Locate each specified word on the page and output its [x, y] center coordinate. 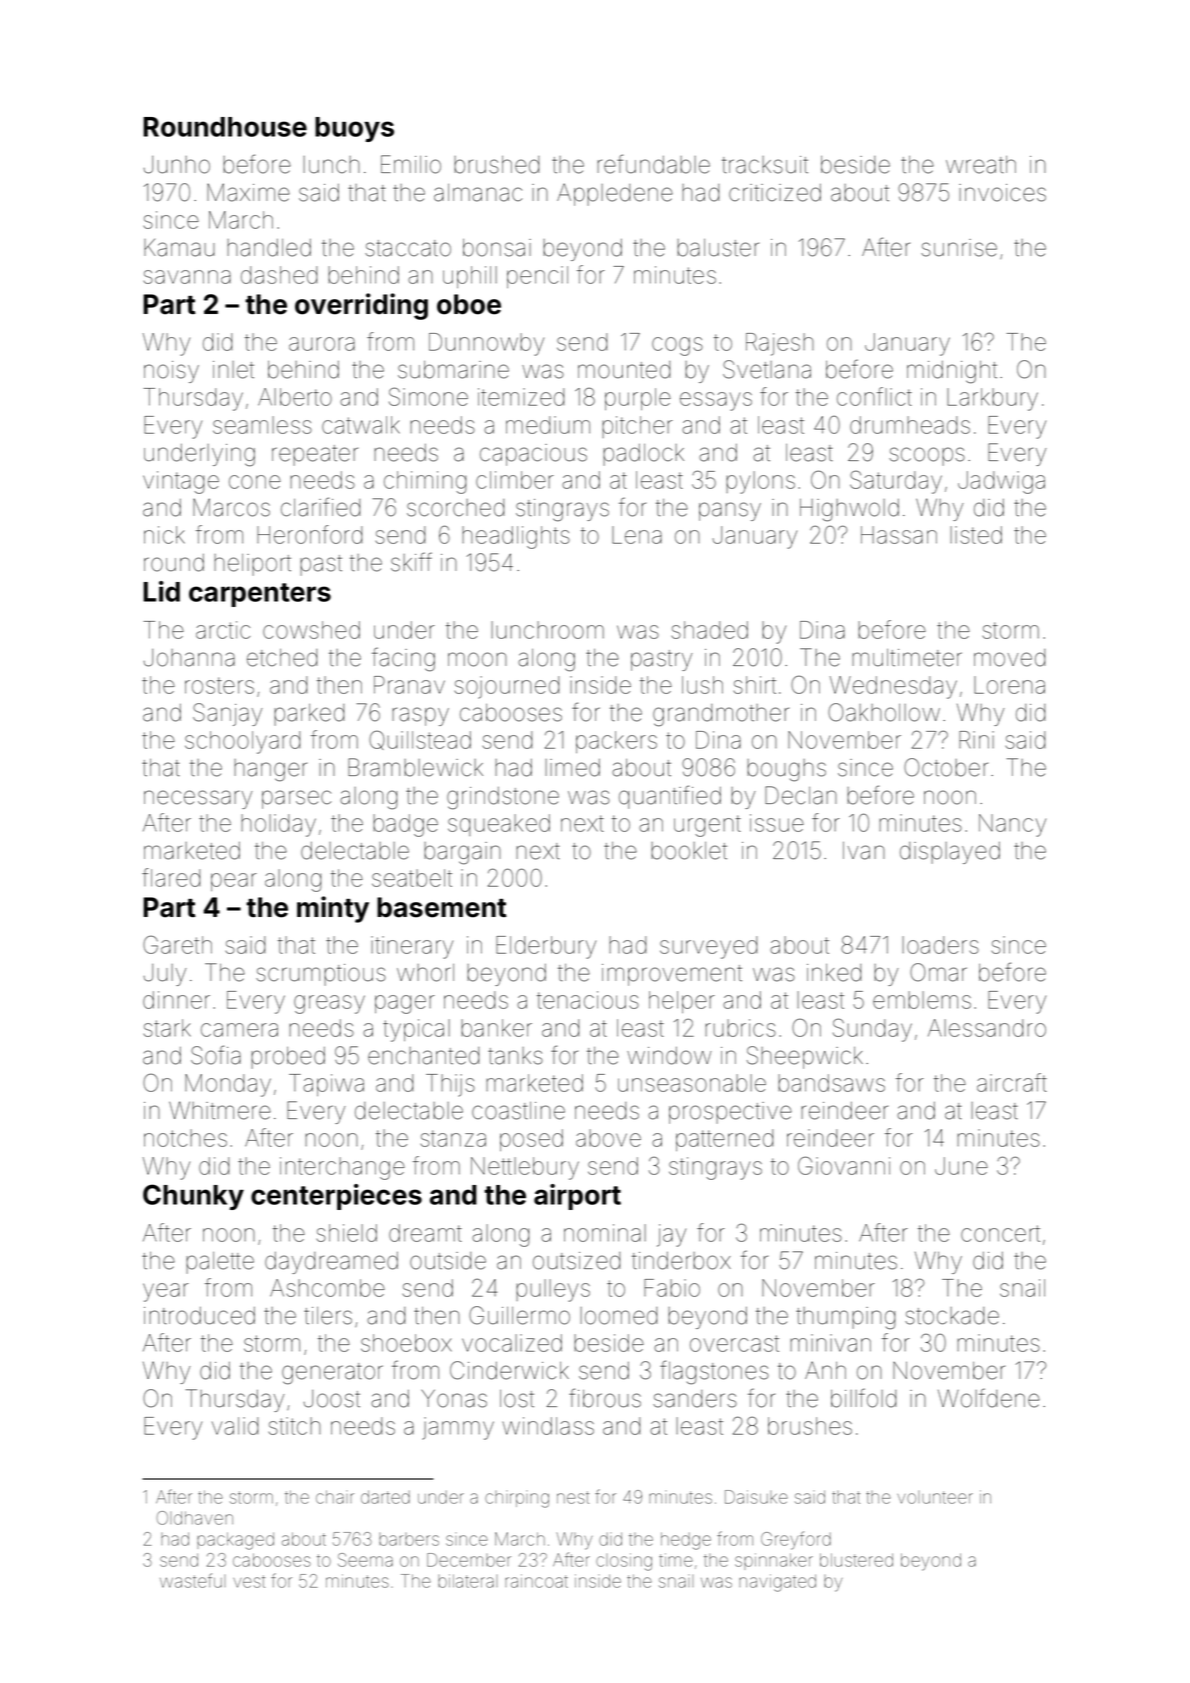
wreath [981, 165]
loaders [940, 945]
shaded [710, 630]
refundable [653, 164]
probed [288, 1058]
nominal [605, 1233]
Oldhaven [195, 1518]
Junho [177, 165]
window [669, 1056]
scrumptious [321, 975]
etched [282, 658]
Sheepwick [805, 1057]
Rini [976, 740]
